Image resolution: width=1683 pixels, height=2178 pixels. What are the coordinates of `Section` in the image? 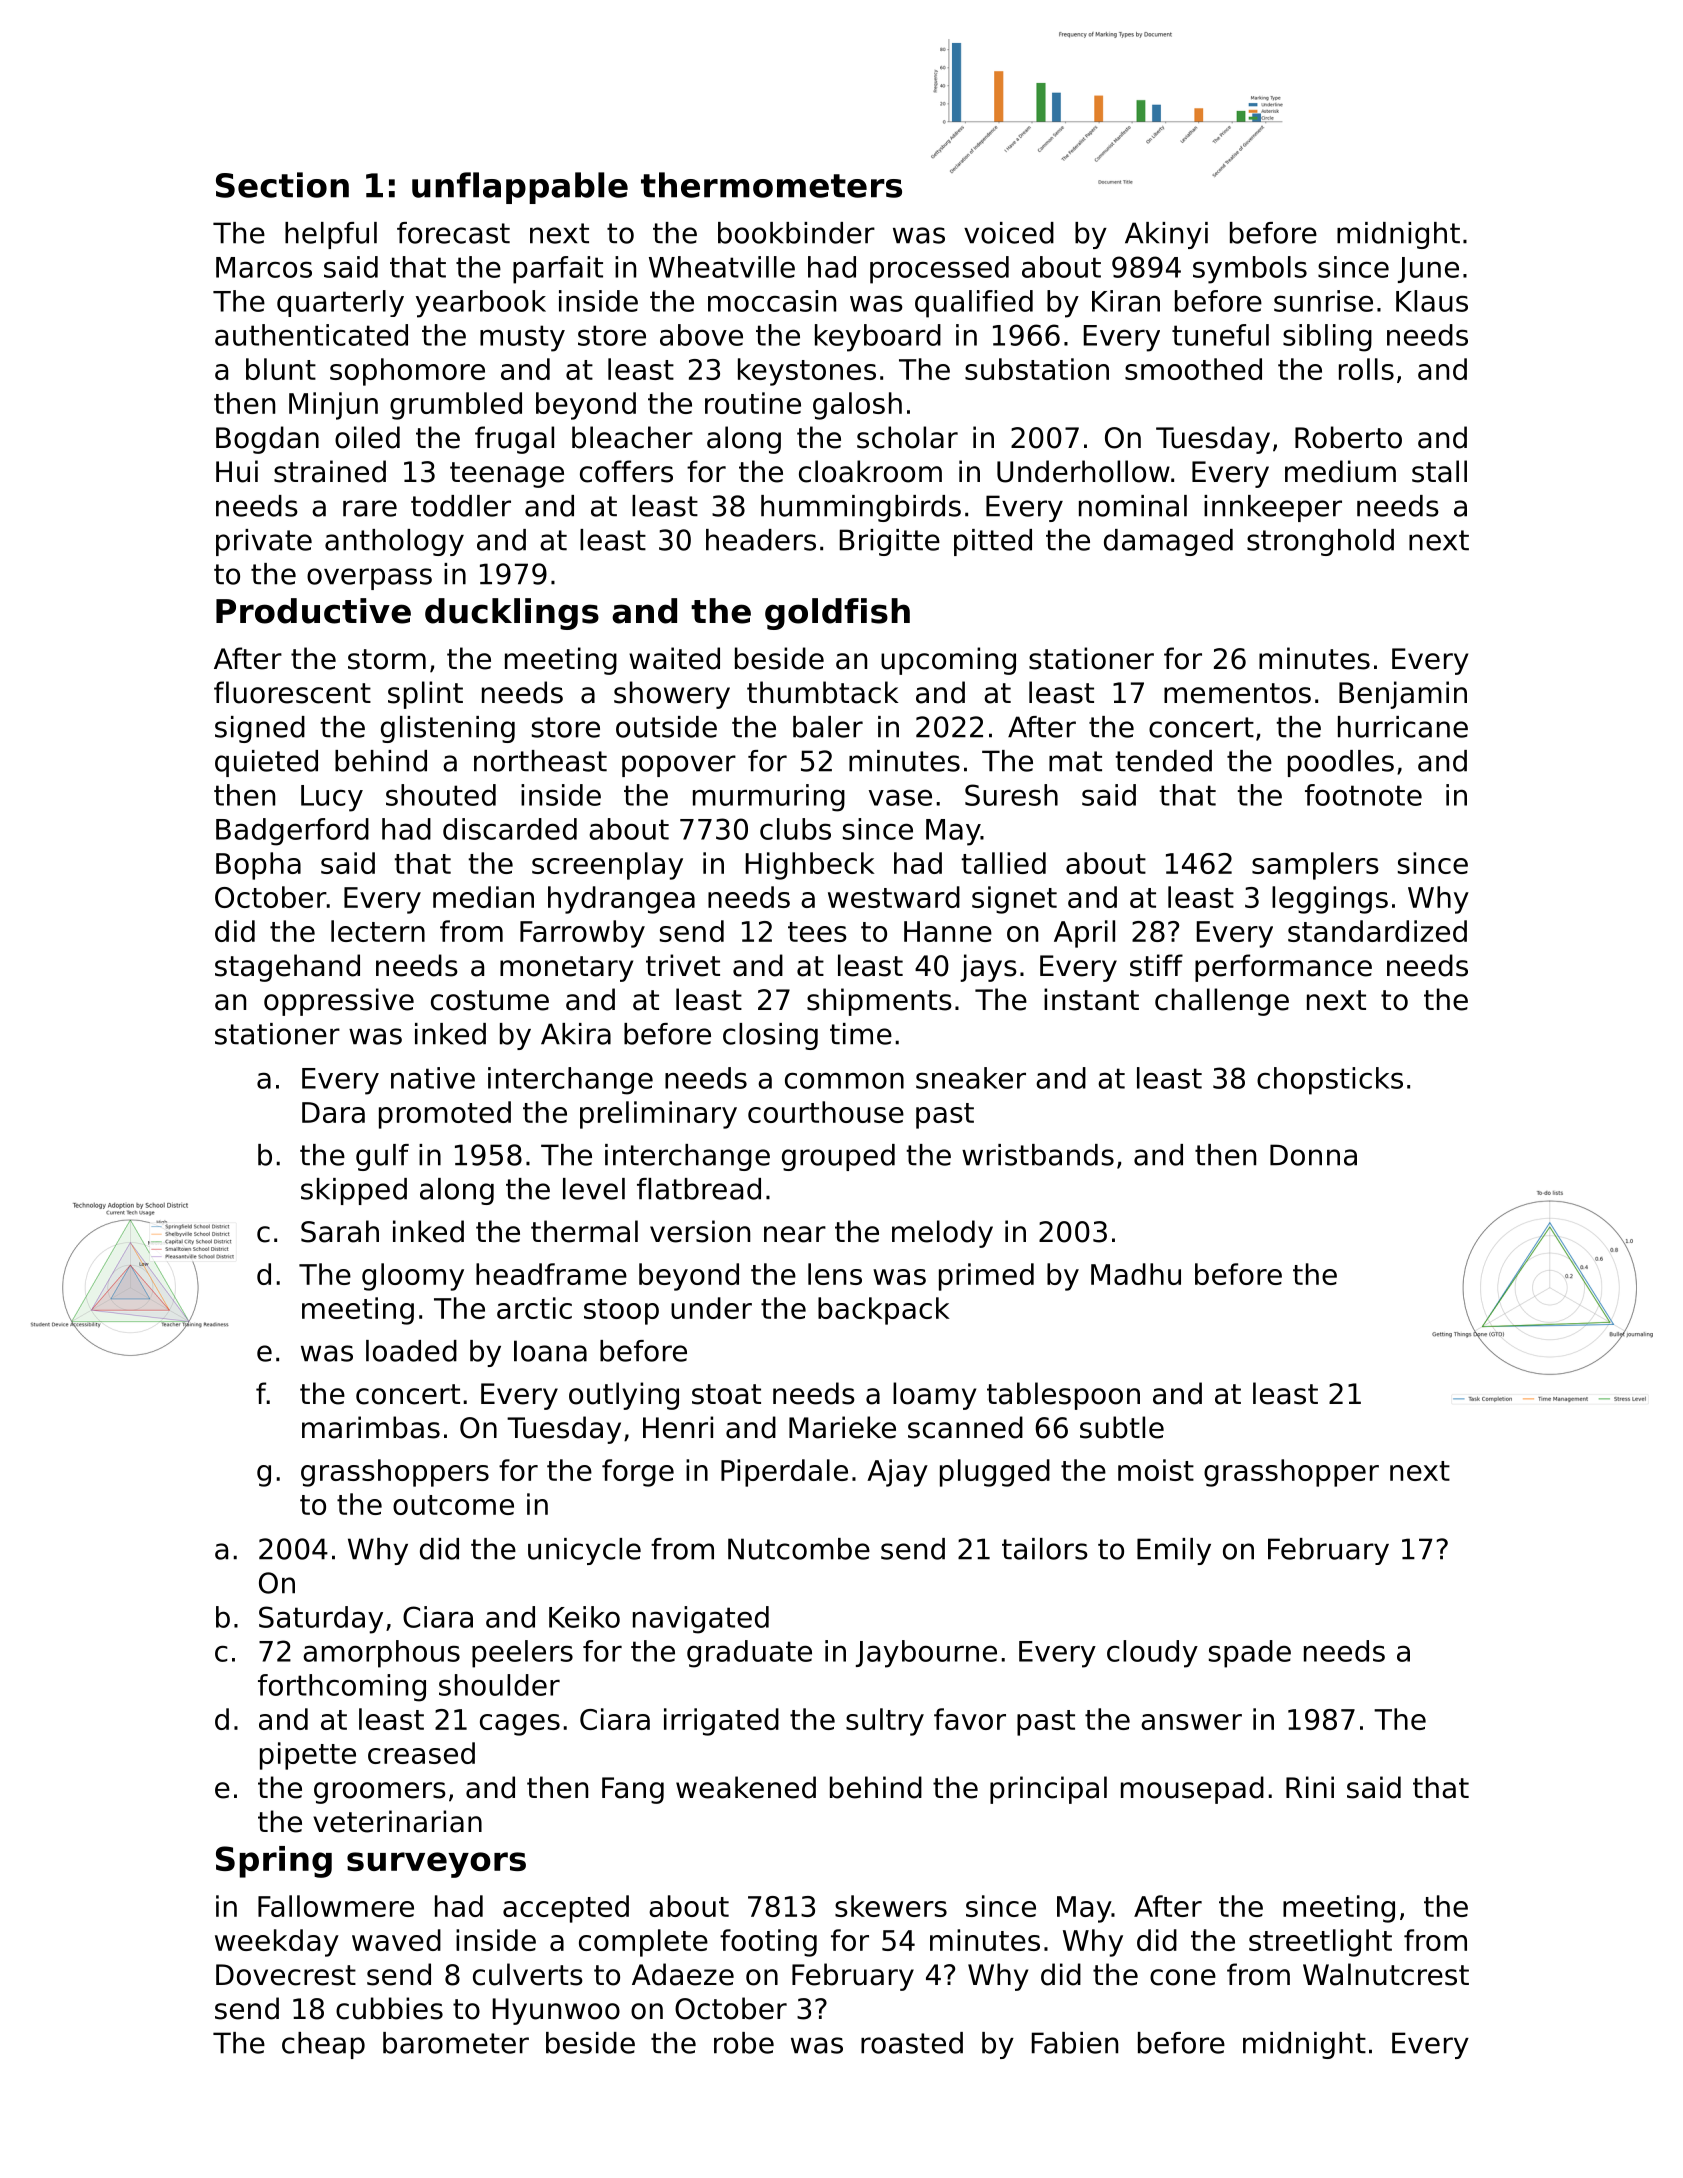 It's located at (282, 185).
